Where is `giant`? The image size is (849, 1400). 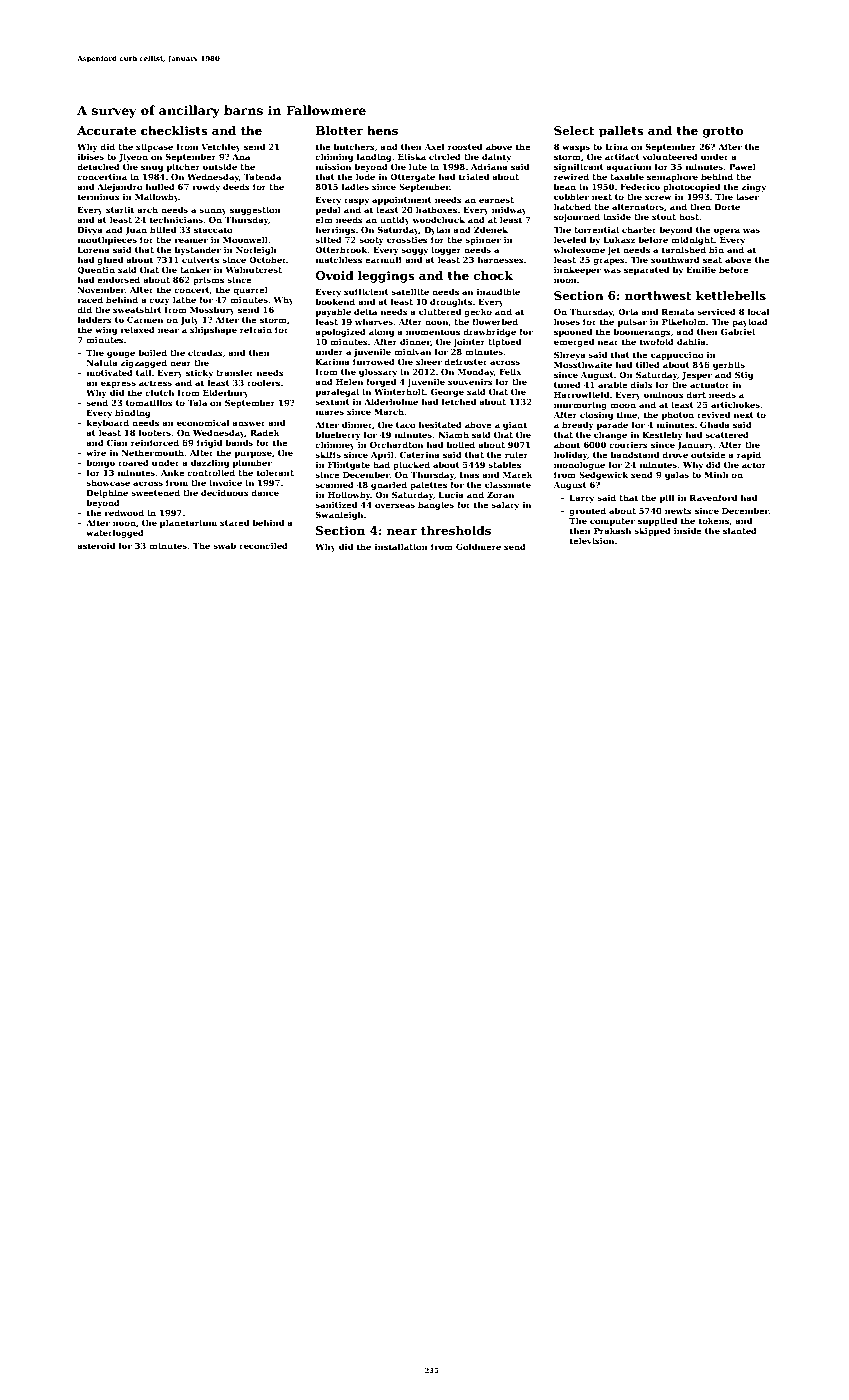 giant is located at coordinates (515, 426).
